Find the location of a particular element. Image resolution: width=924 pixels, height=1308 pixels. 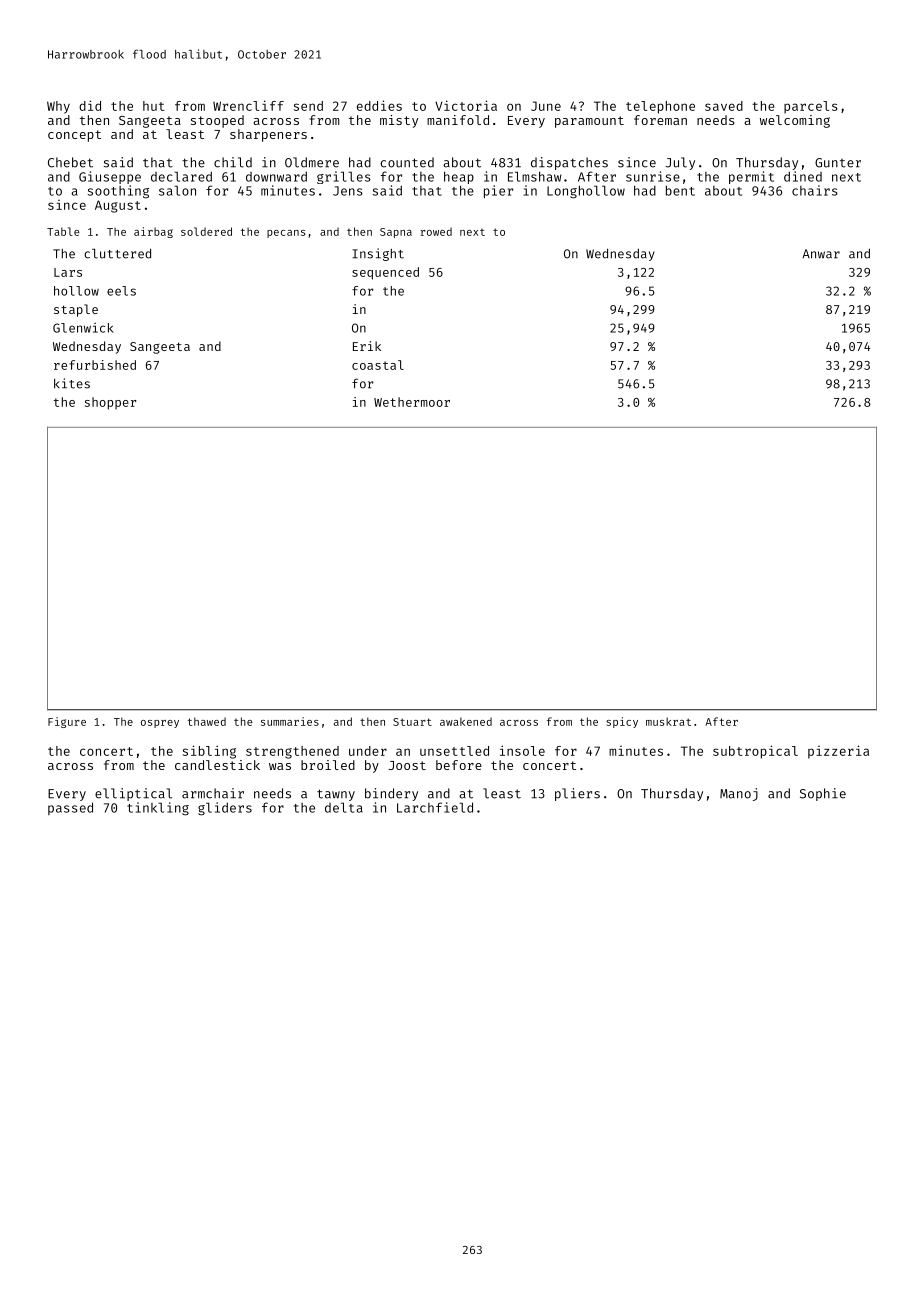

Figure is located at coordinates (67, 722).
